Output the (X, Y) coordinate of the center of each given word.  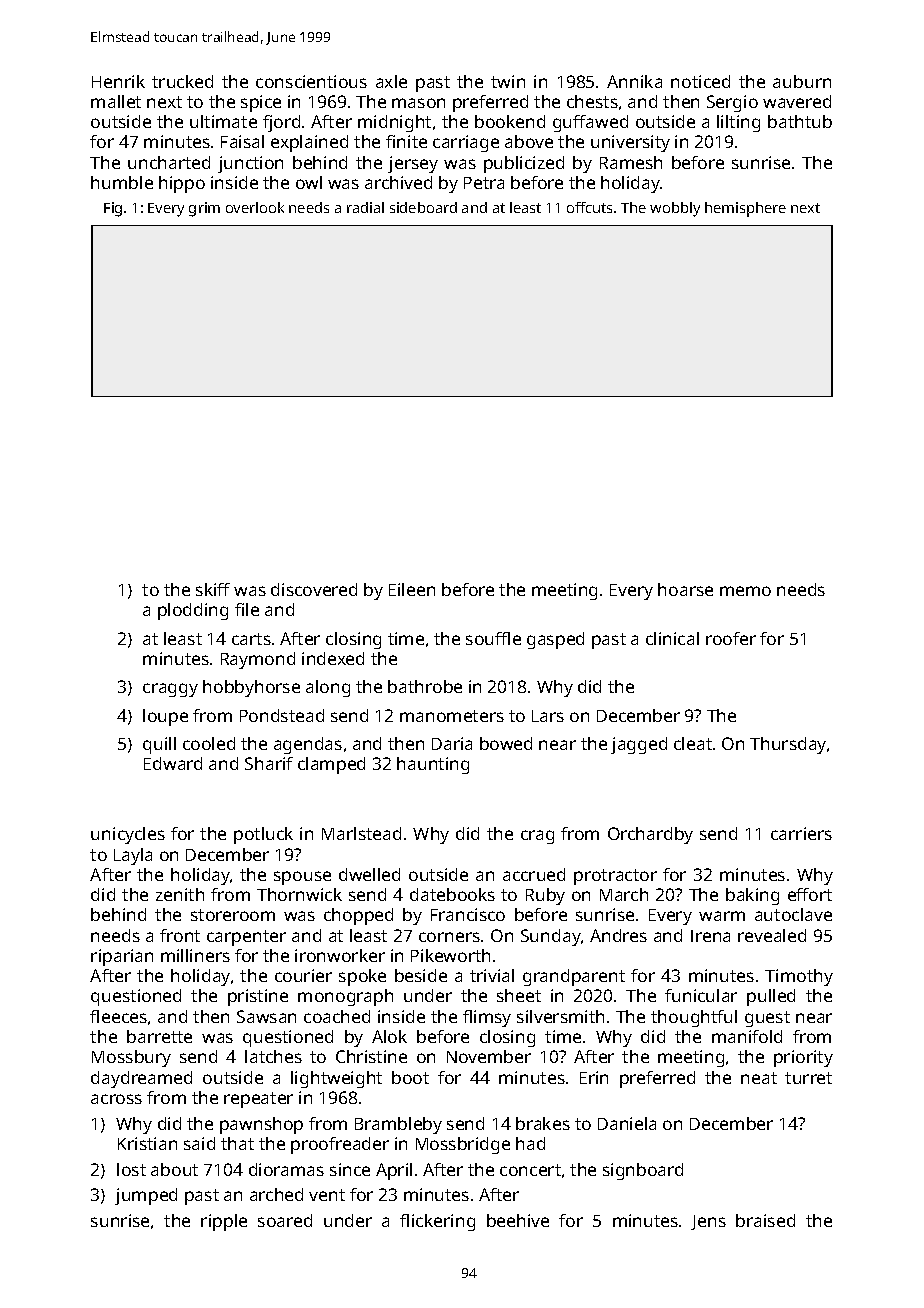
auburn (802, 81)
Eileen (412, 589)
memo (745, 591)
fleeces (118, 1016)
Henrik (118, 81)
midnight (394, 123)
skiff (213, 589)
